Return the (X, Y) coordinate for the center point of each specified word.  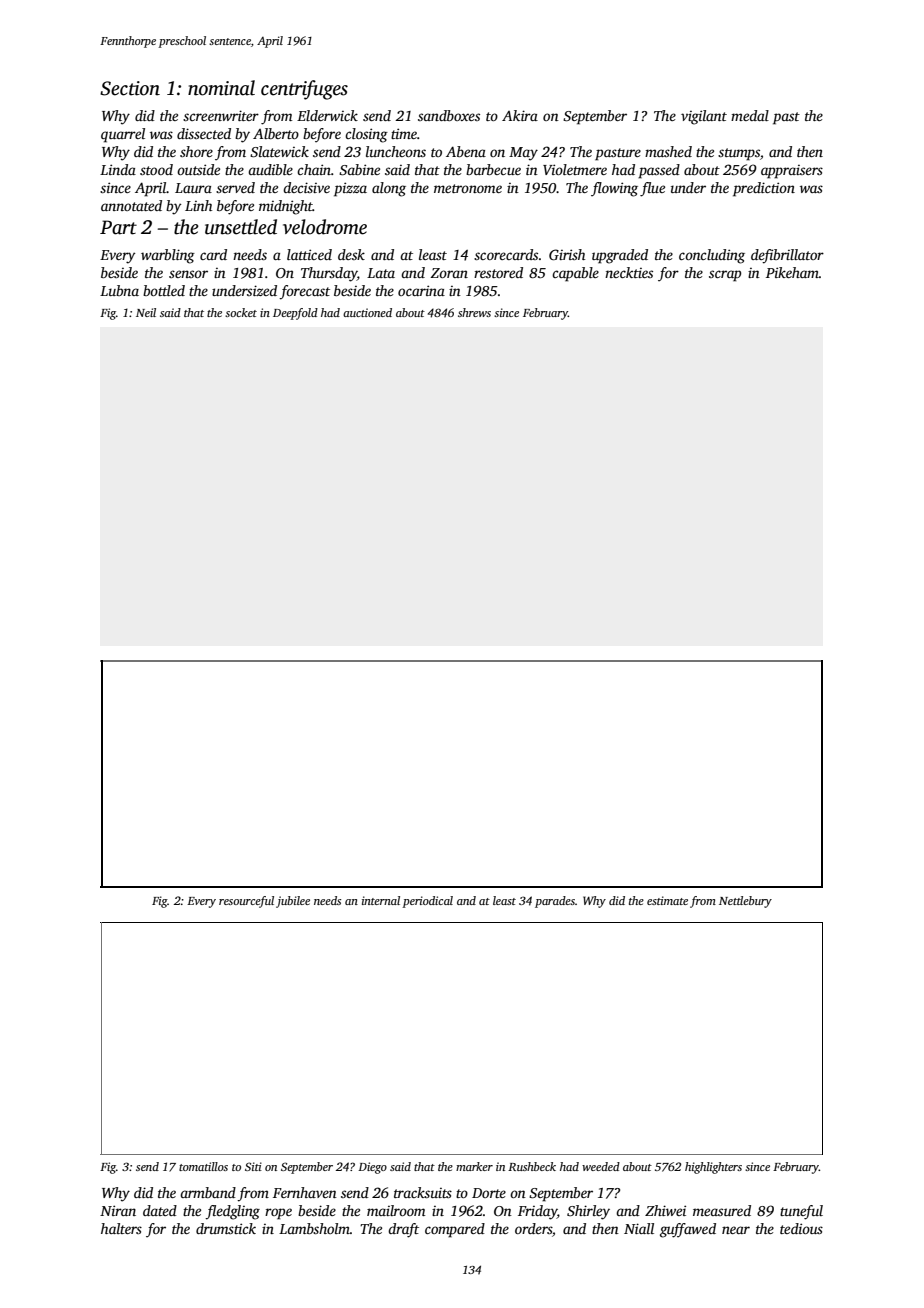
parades (555, 902)
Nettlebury (745, 902)
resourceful (246, 902)
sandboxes (449, 115)
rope (278, 1214)
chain (314, 169)
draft (403, 1230)
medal (750, 115)
